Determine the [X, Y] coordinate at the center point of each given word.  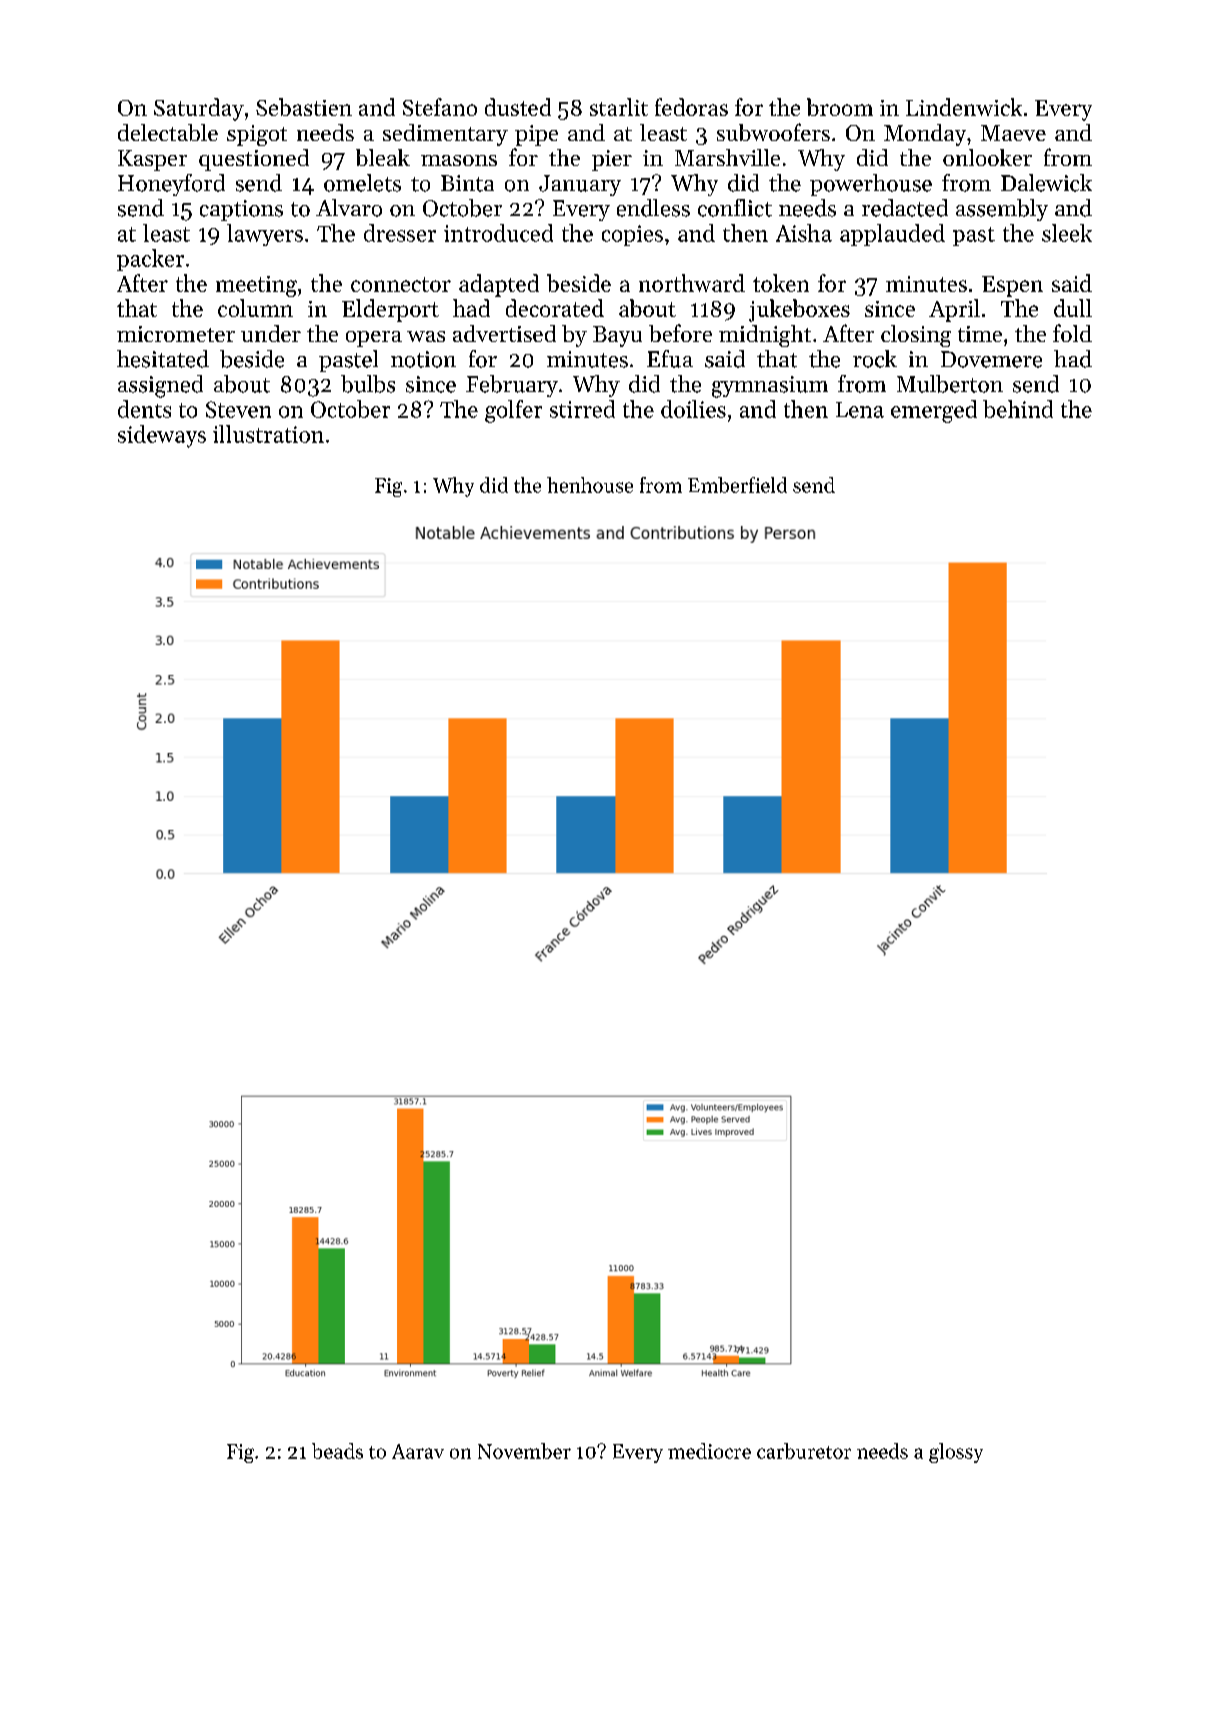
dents [144, 409]
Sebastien [304, 107]
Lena [860, 410]
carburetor [804, 1451]
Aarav [418, 1451]
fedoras [691, 107]
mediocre [709, 1451]
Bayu [617, 336]
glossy [956, 1453]
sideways [162, 436]
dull [1073, 308]
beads [337, 1451]
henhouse [590, 485]
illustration [268, 434]
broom [840, 107]
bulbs [368, 384]
